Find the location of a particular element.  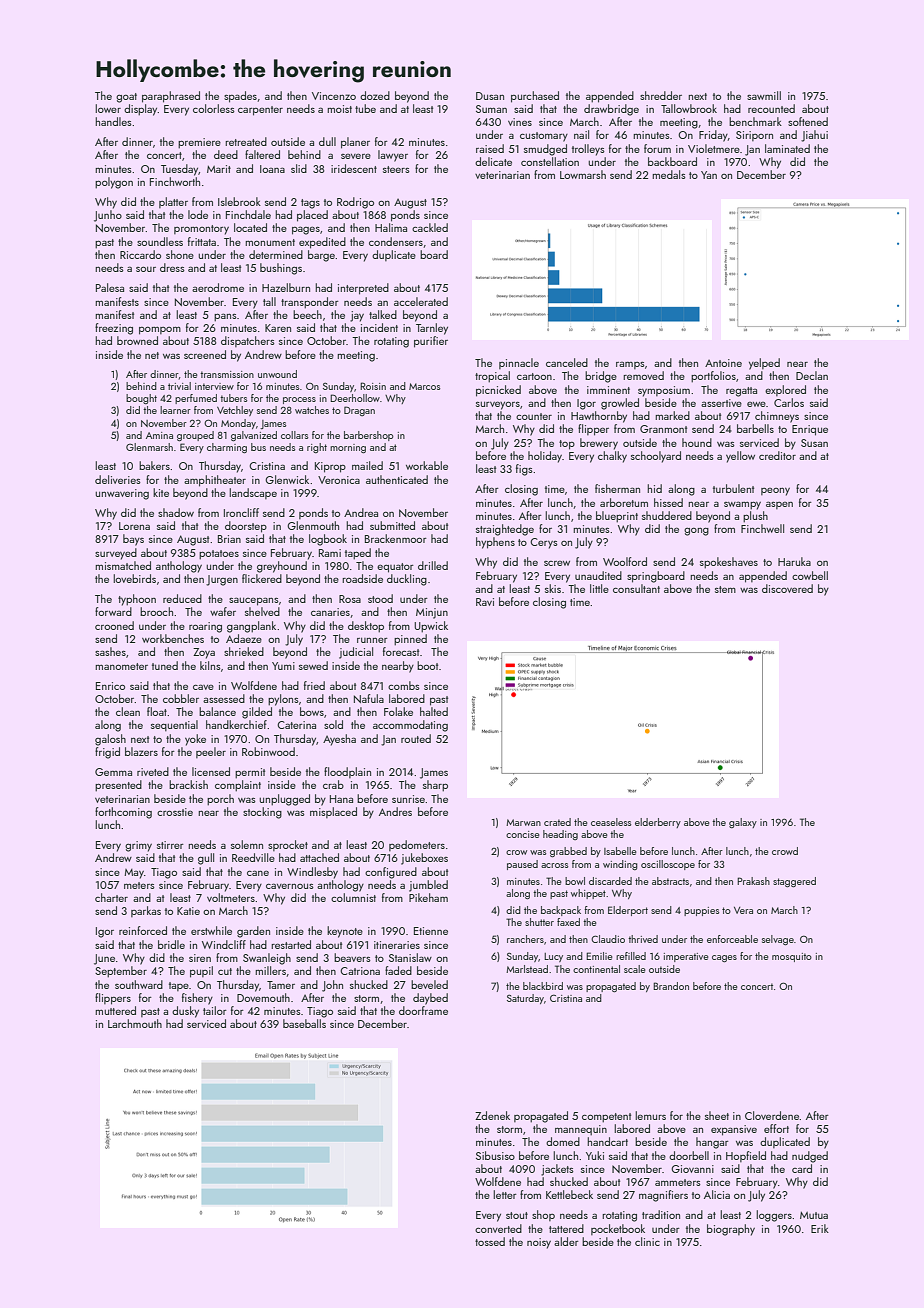

hyphens is located at coordinates (495, 543).
